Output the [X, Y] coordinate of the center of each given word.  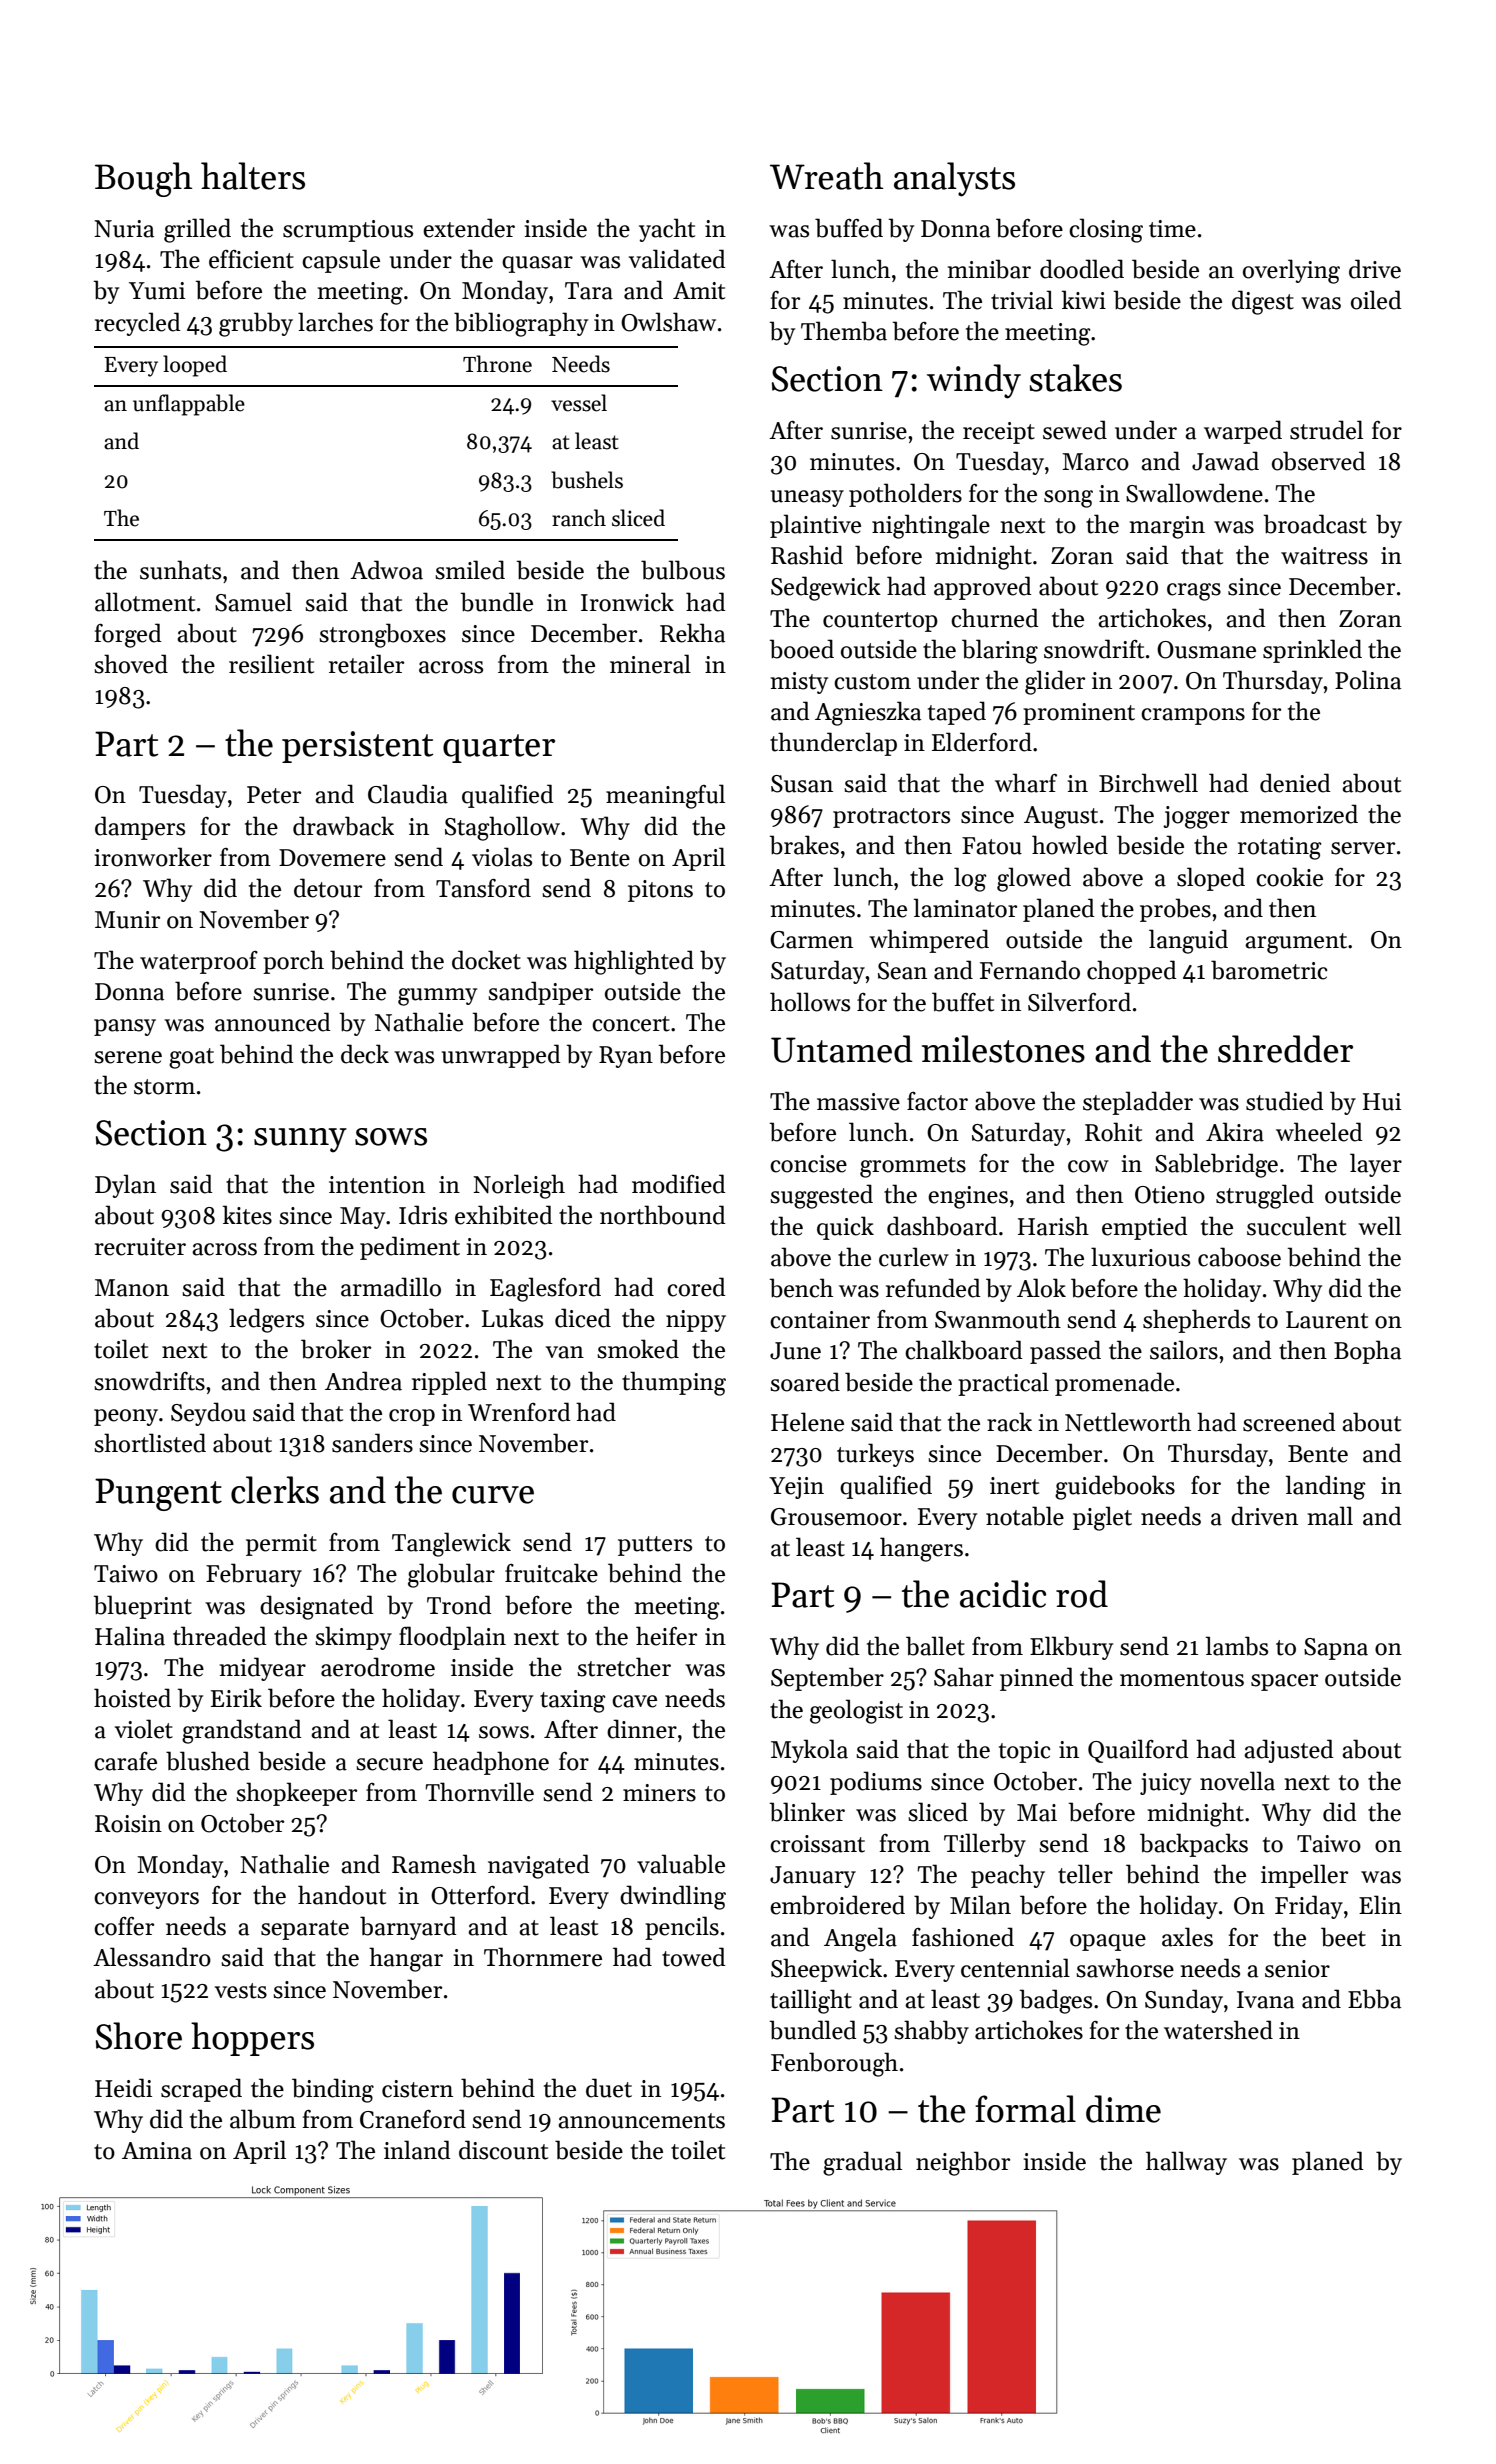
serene [128, 1057]
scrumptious [348, 231]
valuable [681, 1864]
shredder [1285, 1049]
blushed [208, 1761]
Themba [844, 331]
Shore [139, 2036]
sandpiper [540, 993]
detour [328, 888]
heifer [666, 1636]
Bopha [1367, 1352]
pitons [660, 891]
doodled [1082, 269]
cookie [1289, 877]
